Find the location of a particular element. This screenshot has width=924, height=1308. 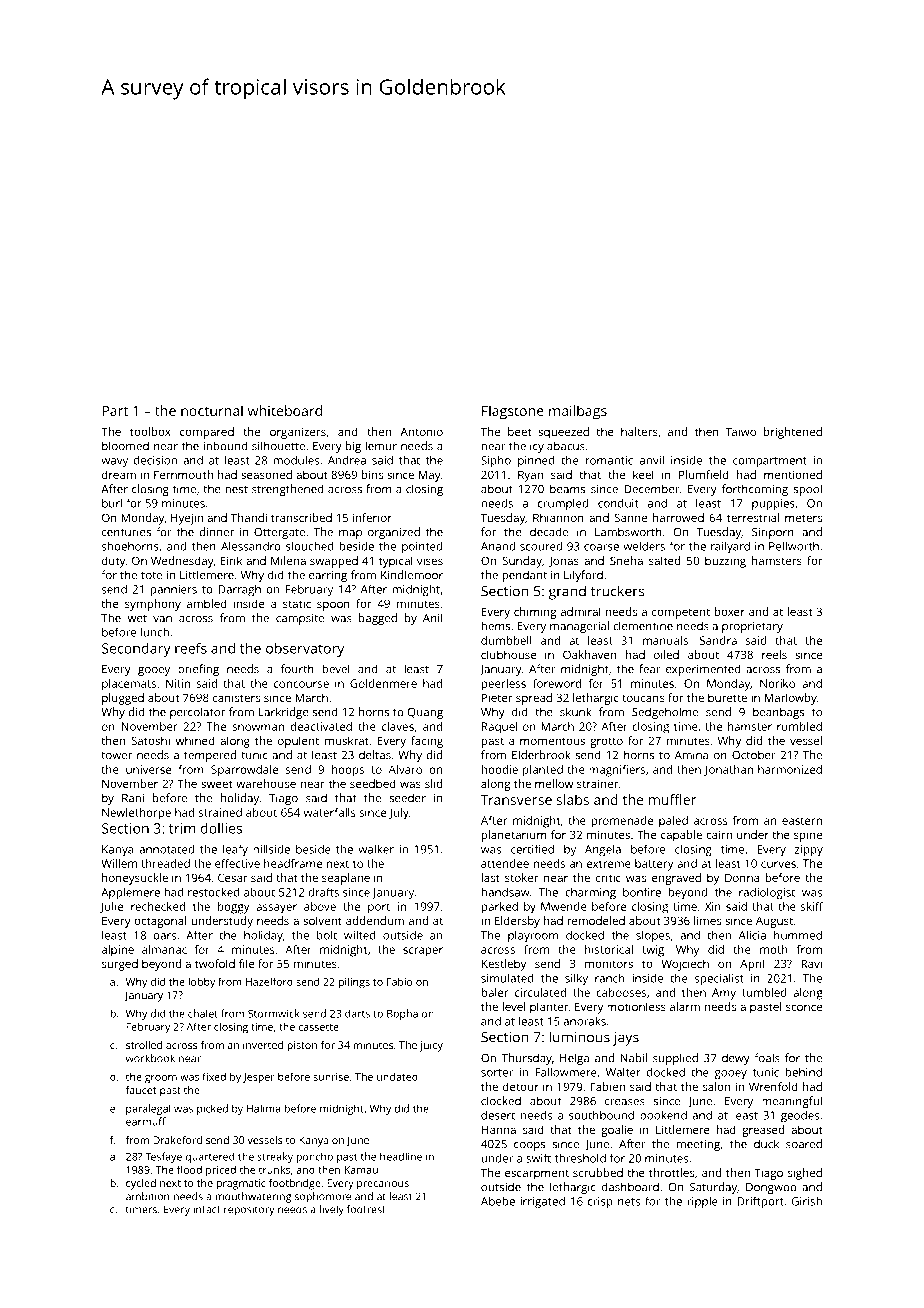

whiteboard is located at coordinates (285, 410).
